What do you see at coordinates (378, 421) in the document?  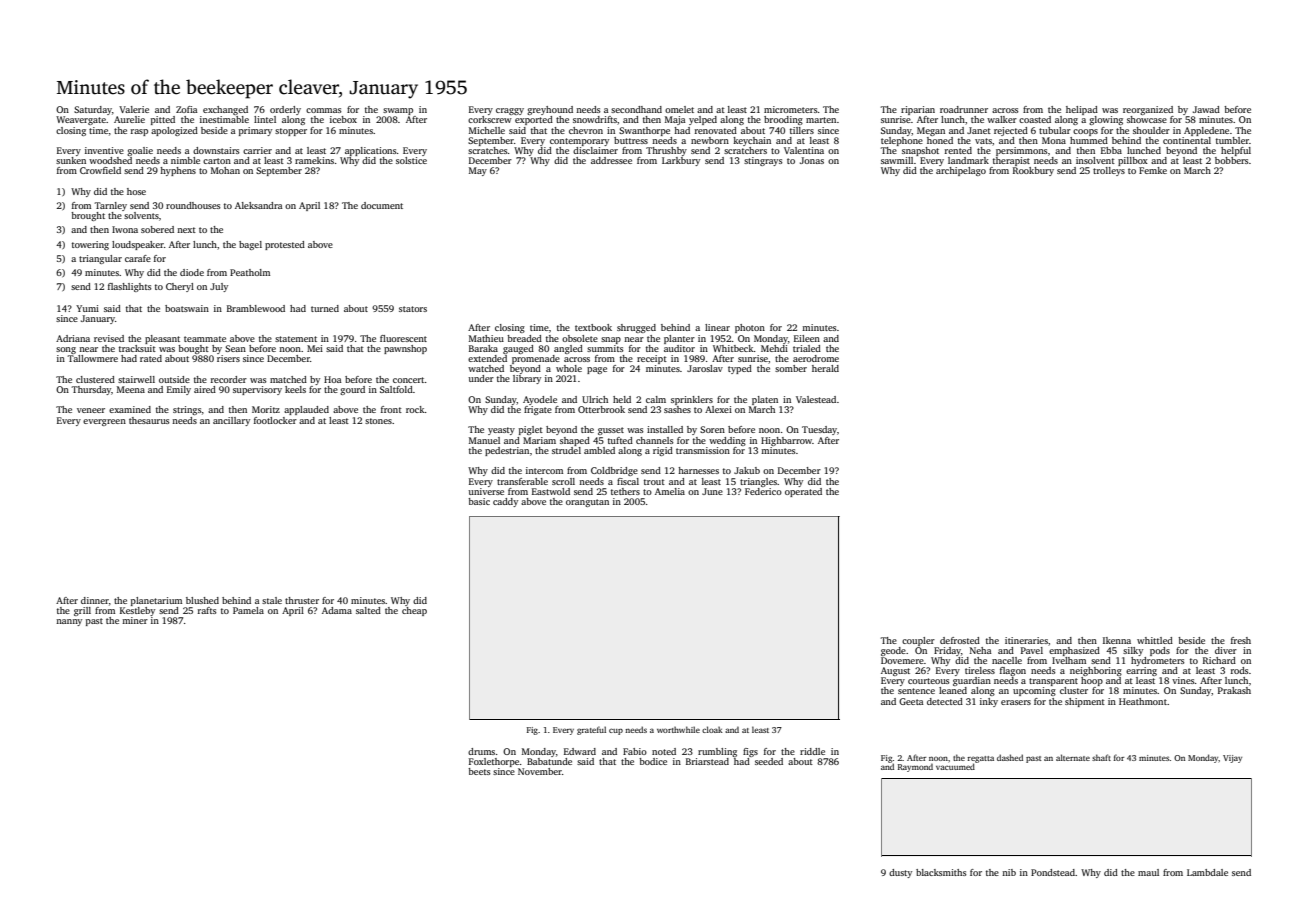 I see `stones` at bounding box center [378, 421].
